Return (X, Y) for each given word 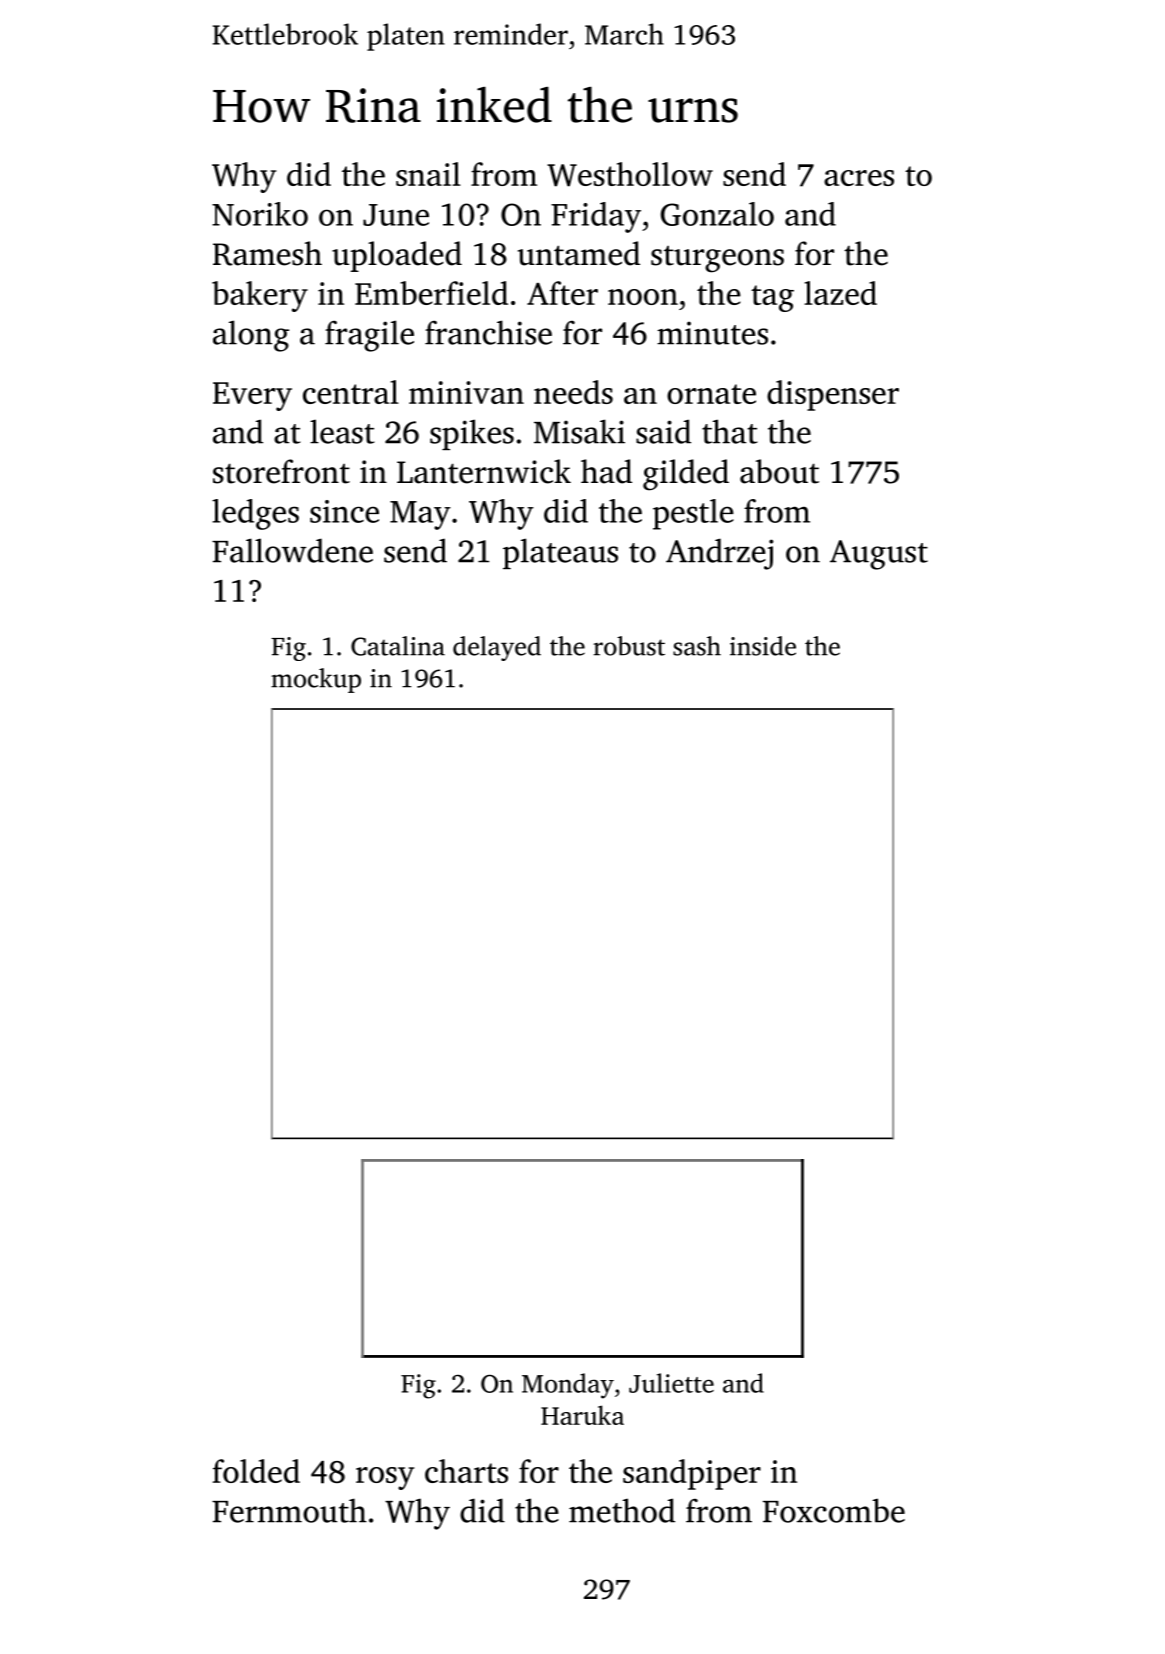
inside (763, 646)
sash (697, 646)
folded (256, 1471)
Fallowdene (292, 550)
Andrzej (719, 554)
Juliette (671, 1383)
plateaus (560, 553)
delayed (497, 648)
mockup (316, 680)
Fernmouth (289, 1510)
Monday (568, 1386)
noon (643, 297)
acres (859, 178)
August (879, 555)
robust (629, 646)
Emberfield (431, 293)
